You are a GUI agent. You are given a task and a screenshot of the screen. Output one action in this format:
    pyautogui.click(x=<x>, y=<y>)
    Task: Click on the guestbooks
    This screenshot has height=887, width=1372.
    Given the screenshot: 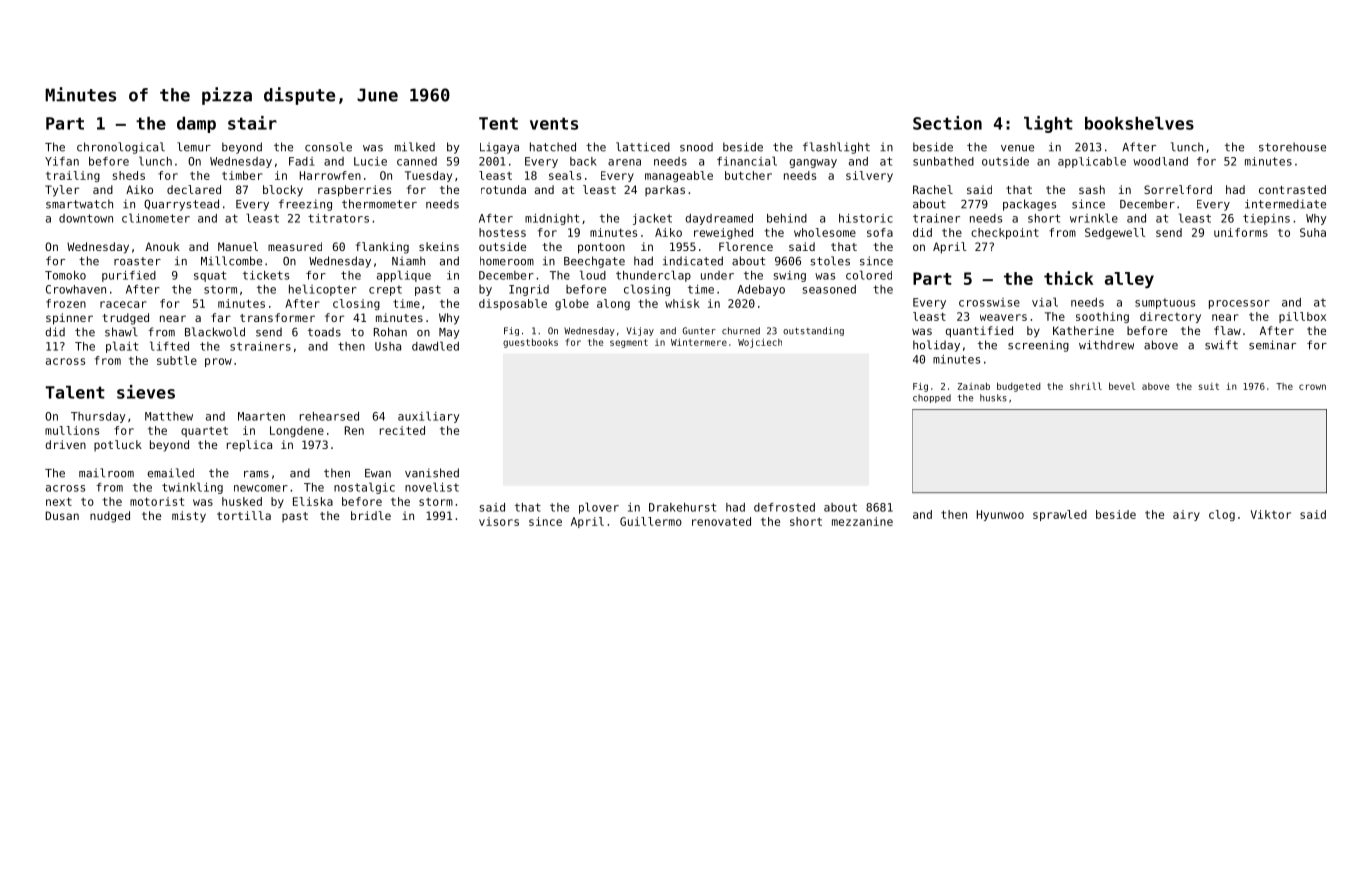 What is the action you would take?
    pyautogui.click(x=530, y=343)
